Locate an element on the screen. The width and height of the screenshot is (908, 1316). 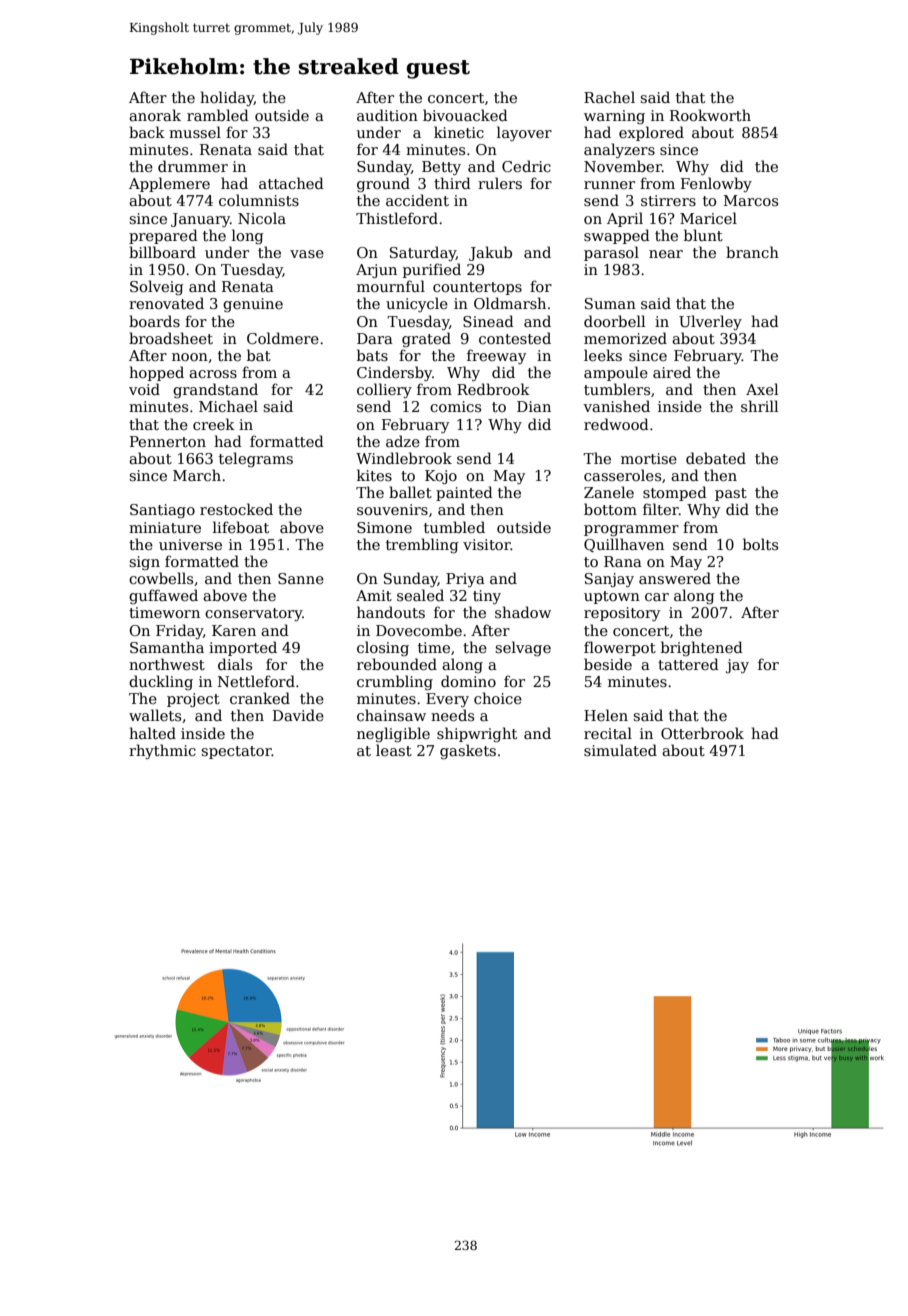
back is located at coordinates (147, 132).
